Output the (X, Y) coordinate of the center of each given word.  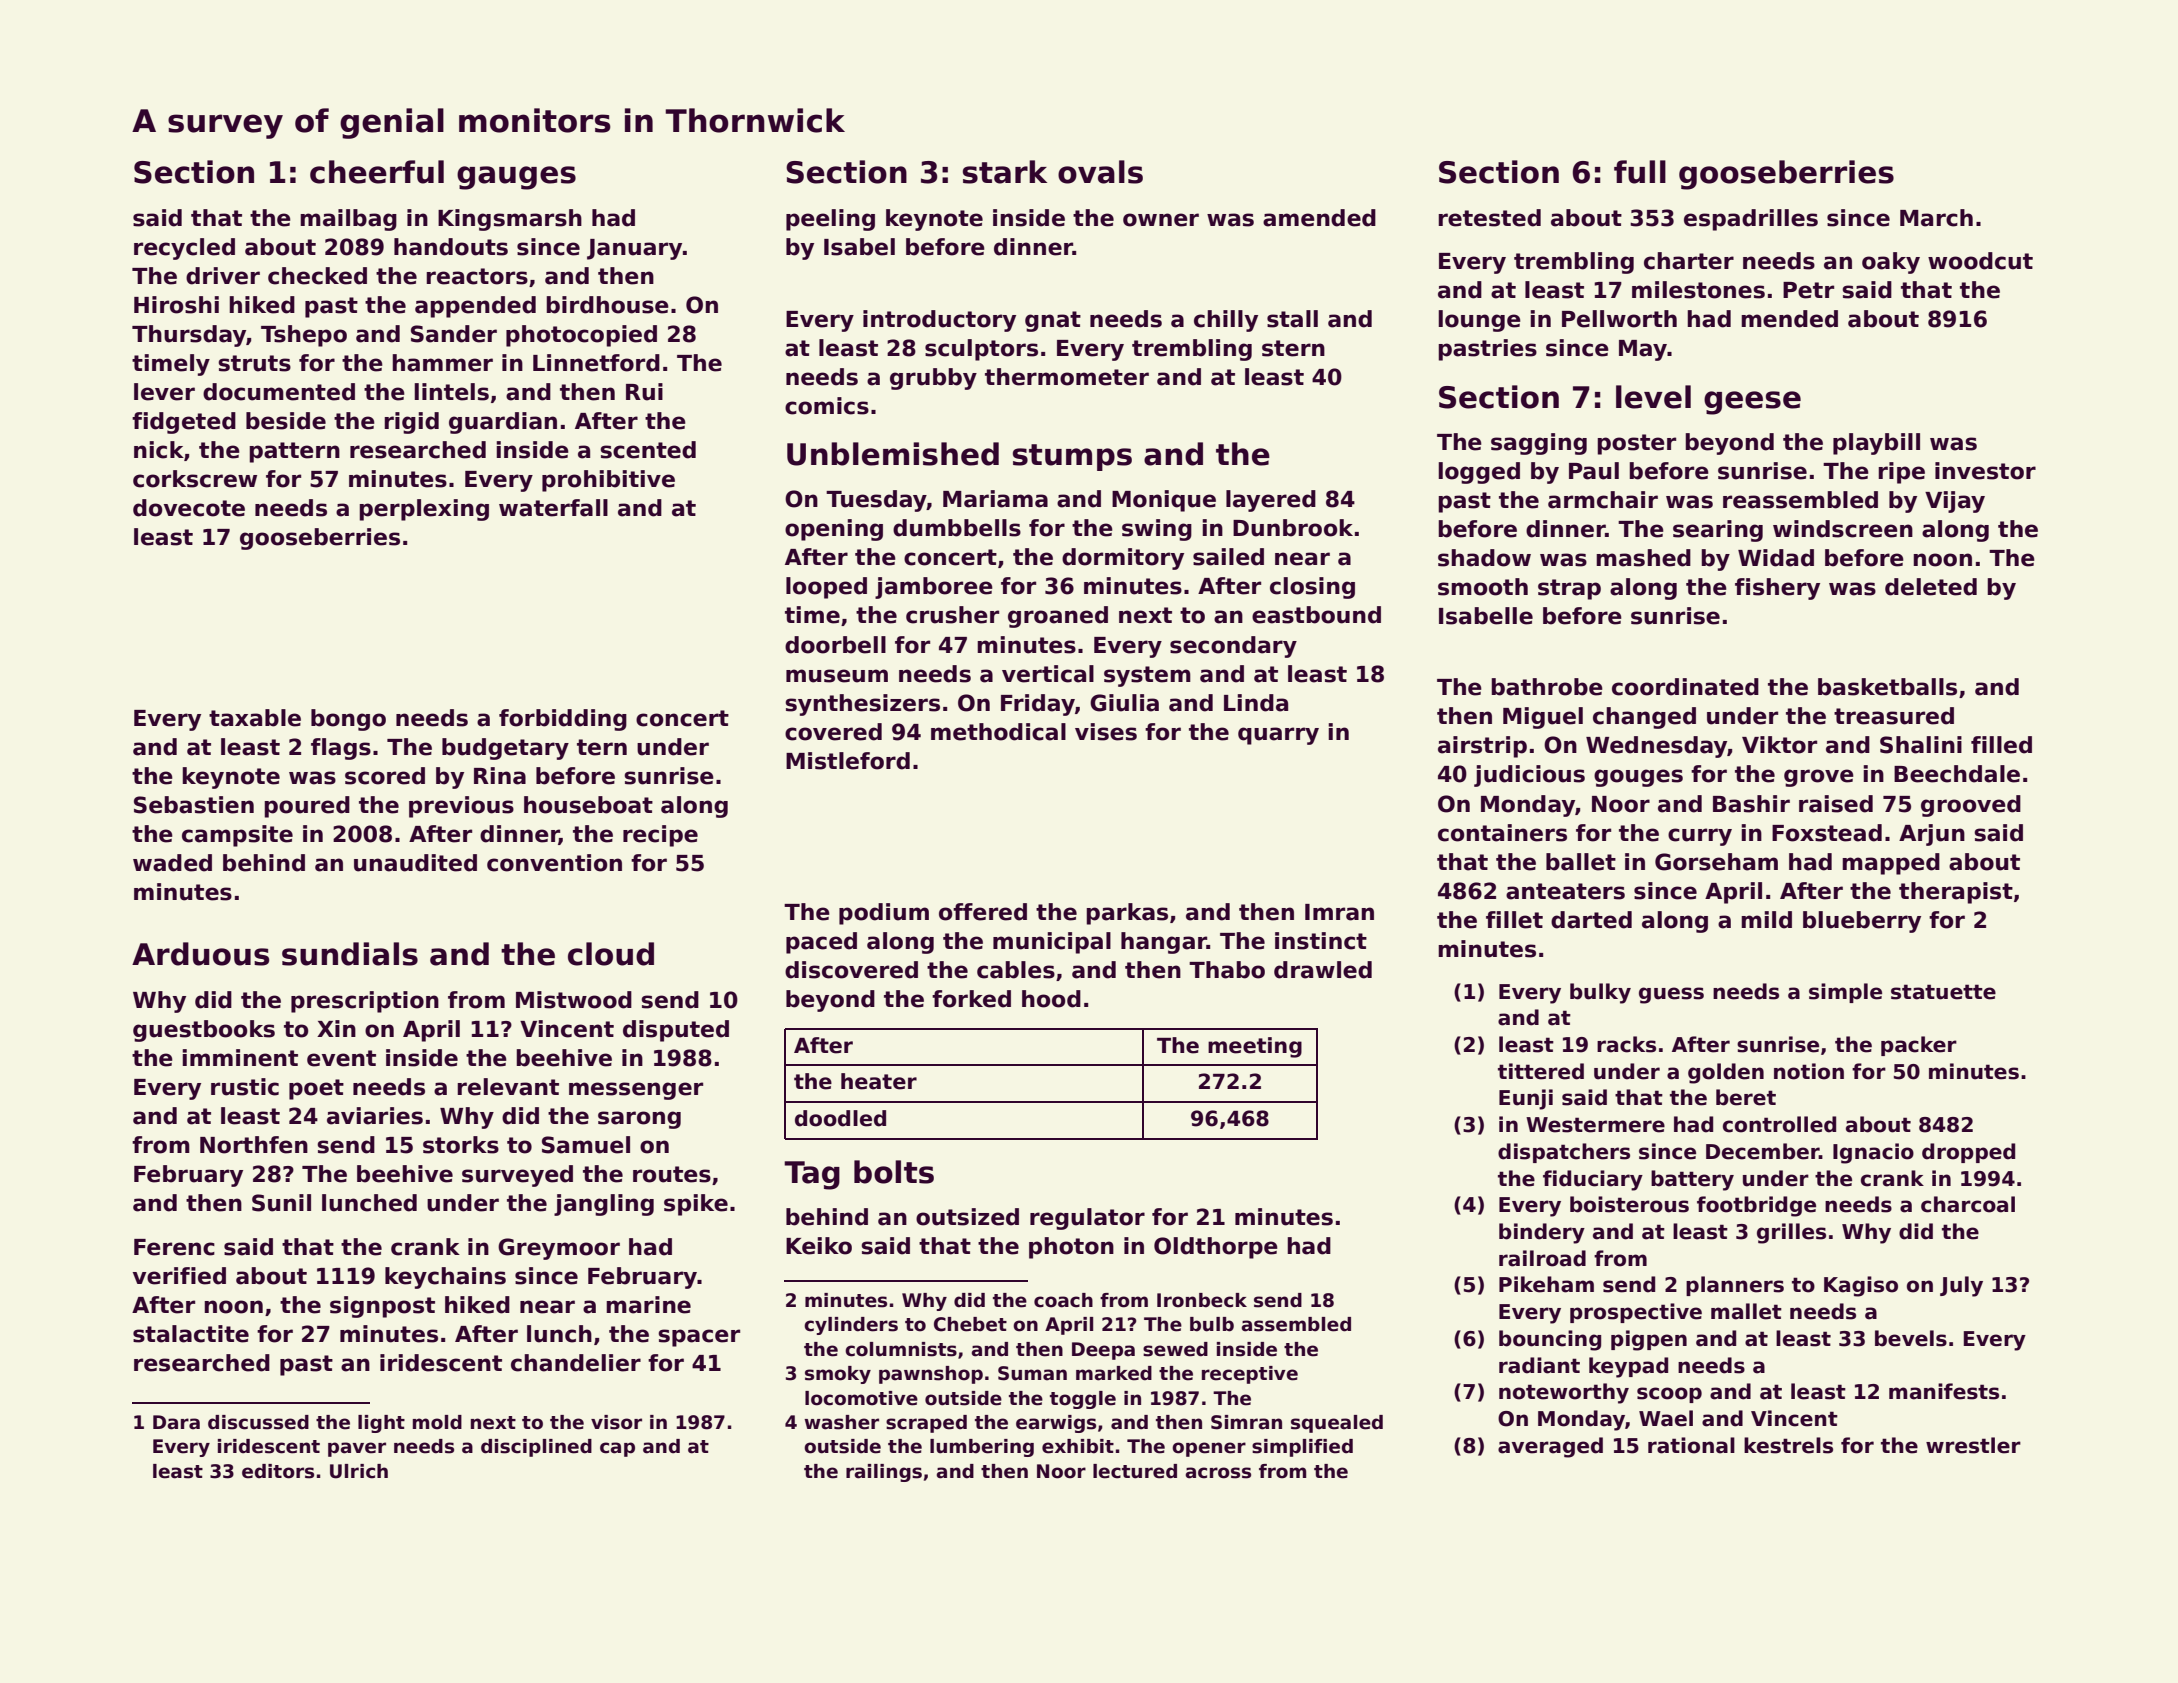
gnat (1053, 321)
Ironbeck (1202, 1300)
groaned (1058, 617)
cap (617, 1449)
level (1653, 397)
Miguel (1543, 718)
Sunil (281, 1203)
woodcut (1980, 261)
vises (1106, 732)
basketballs (1887, 687)
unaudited (415, 863)
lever (164, 392)
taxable (255, 718)
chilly (1226, 321)
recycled (184, 249)
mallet (1746, 1311)
